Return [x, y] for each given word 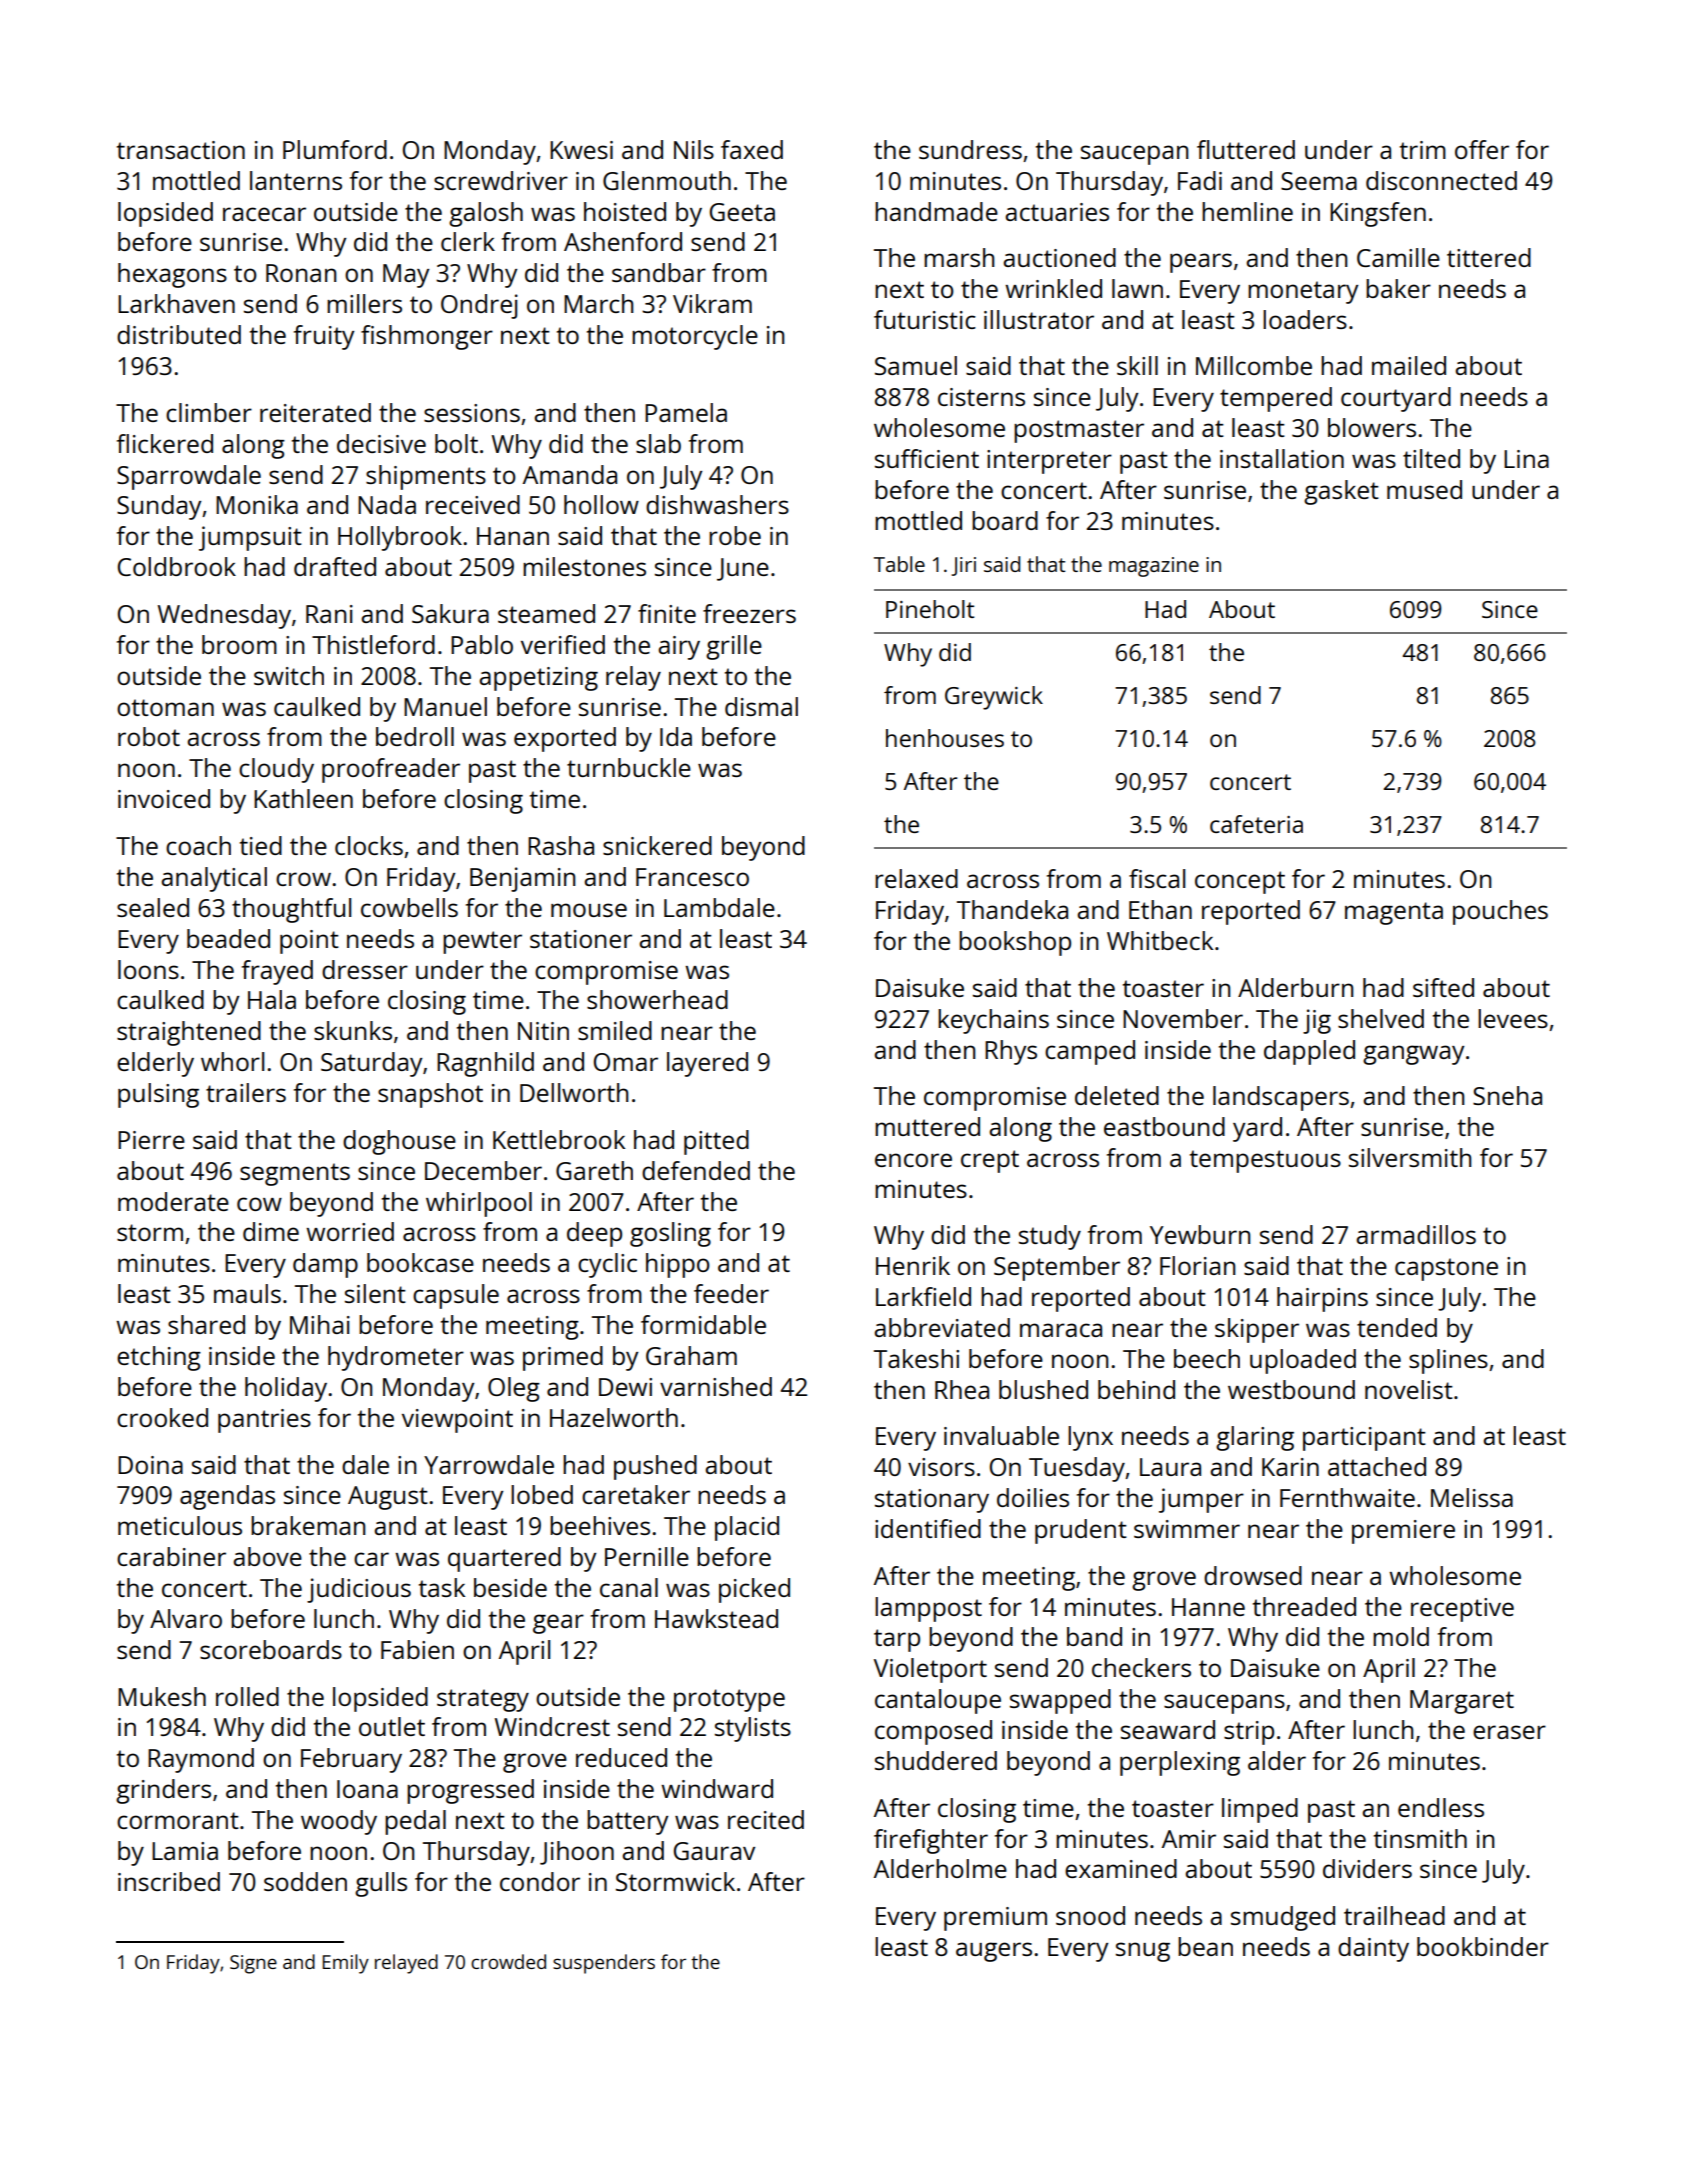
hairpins [1322, 1299]
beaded [228, 938]
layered [707, 1064]
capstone [1446, 1269]
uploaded [1303, 1361]
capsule [456, 1296]
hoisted [625, 211]
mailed [1409, 365]
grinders [163, 1791]
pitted [716, 1142]
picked [754, 1590]
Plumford [335, 149]
